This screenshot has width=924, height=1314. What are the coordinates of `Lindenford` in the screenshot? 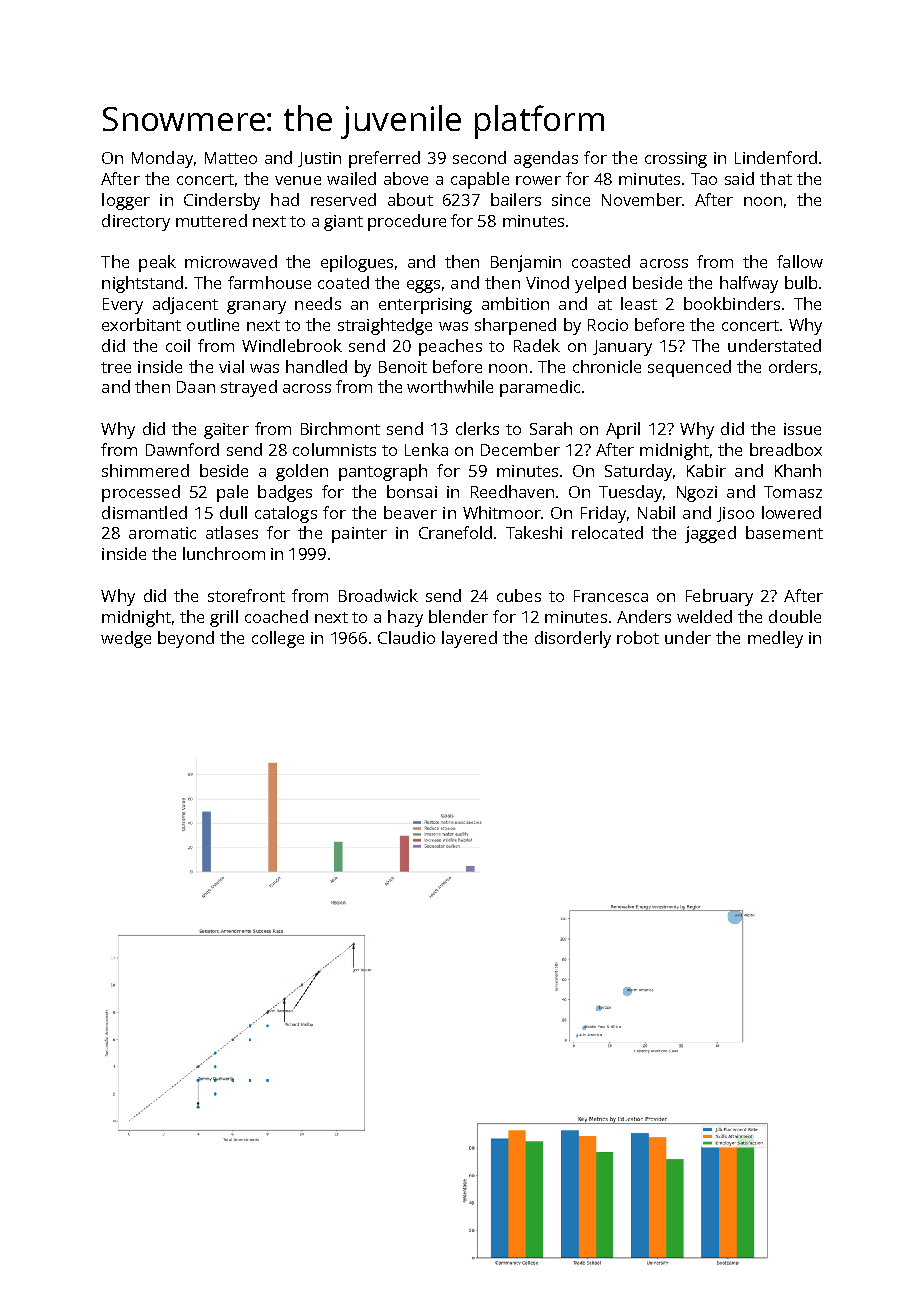 It's located at (776, 157).
